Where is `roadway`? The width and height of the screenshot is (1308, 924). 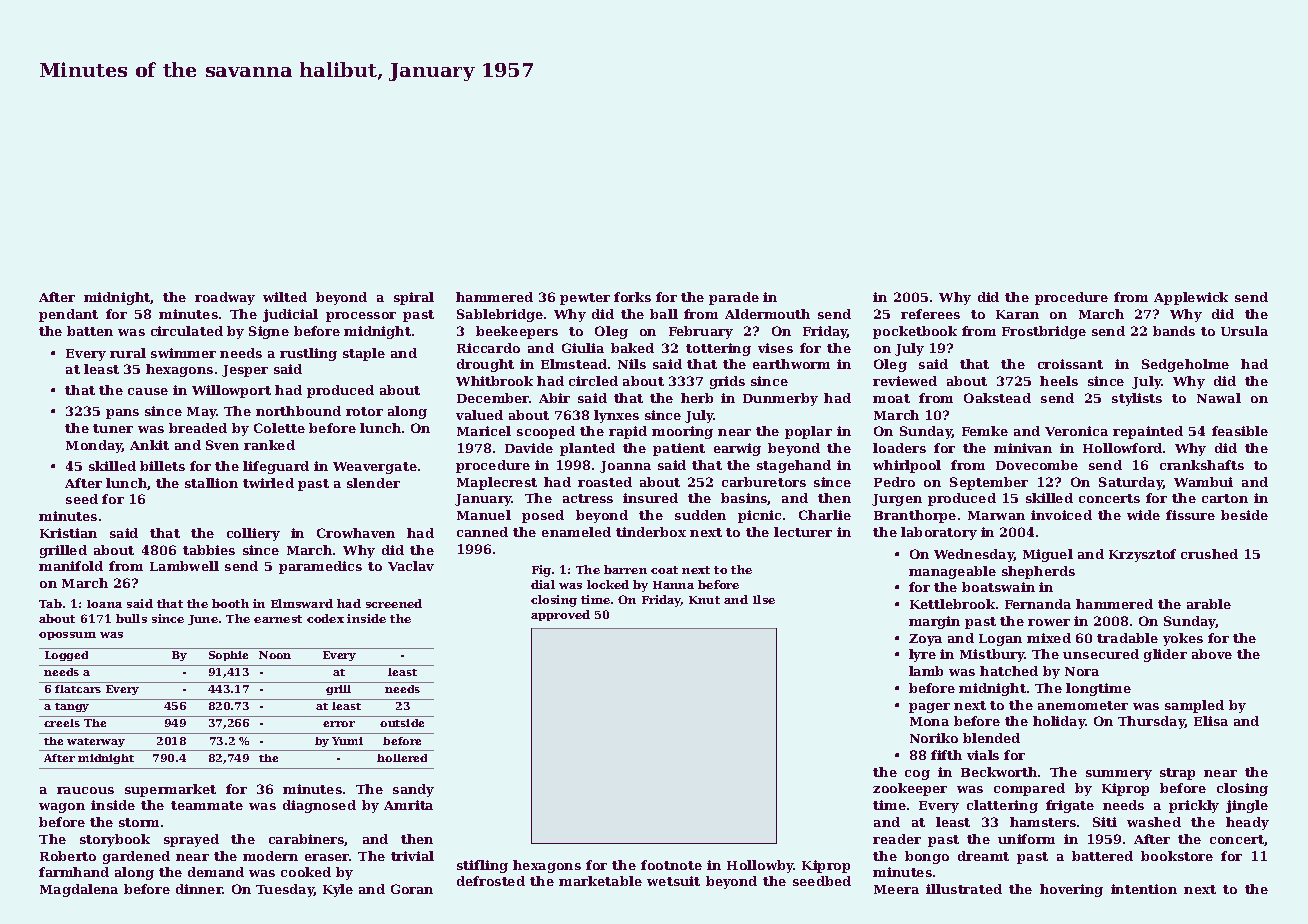 roadway is located at coordinates (225, 298).
